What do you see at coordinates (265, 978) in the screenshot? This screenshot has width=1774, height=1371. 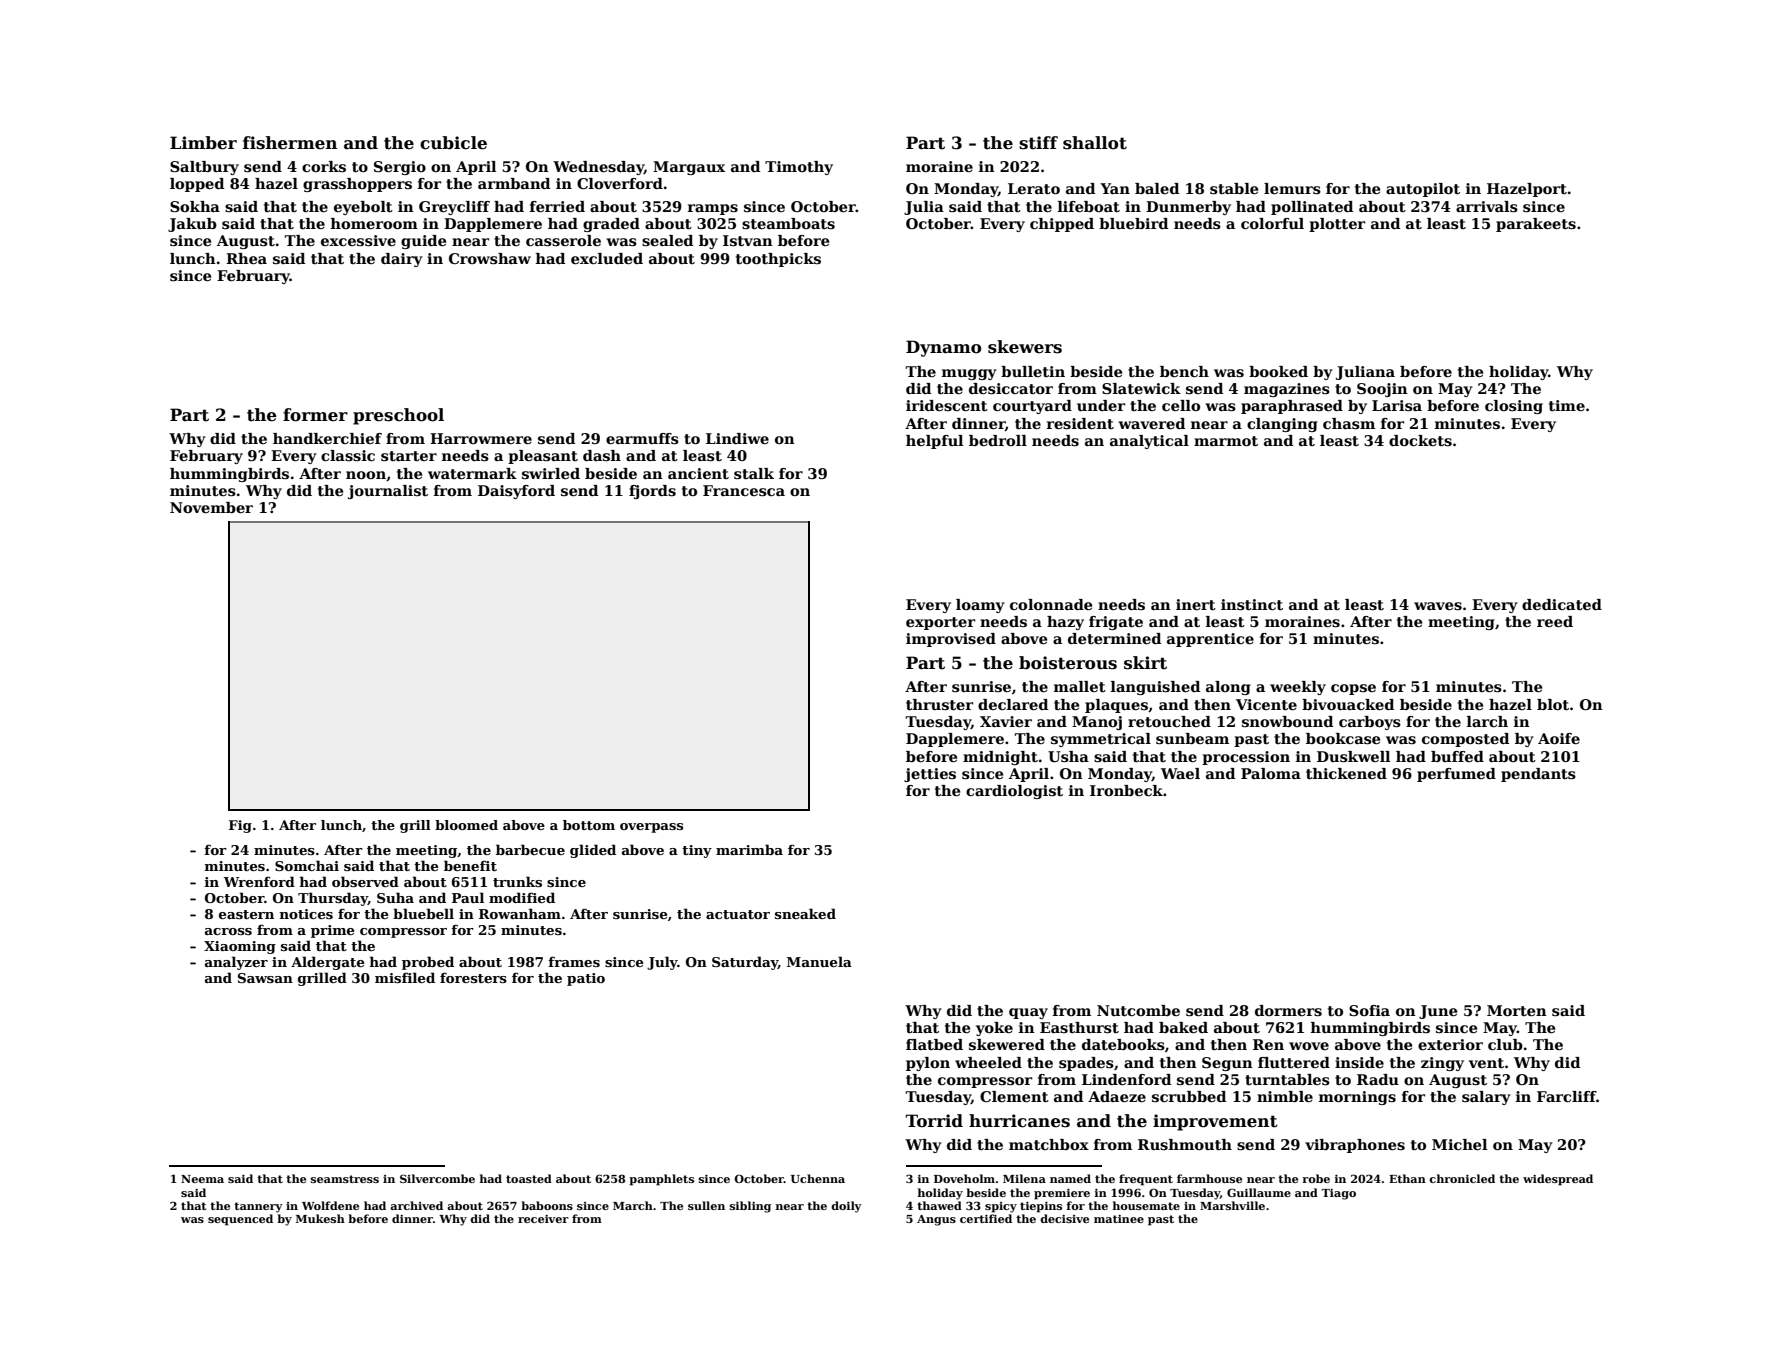 I see `Sawsan` at bounding box center [265, 978].
